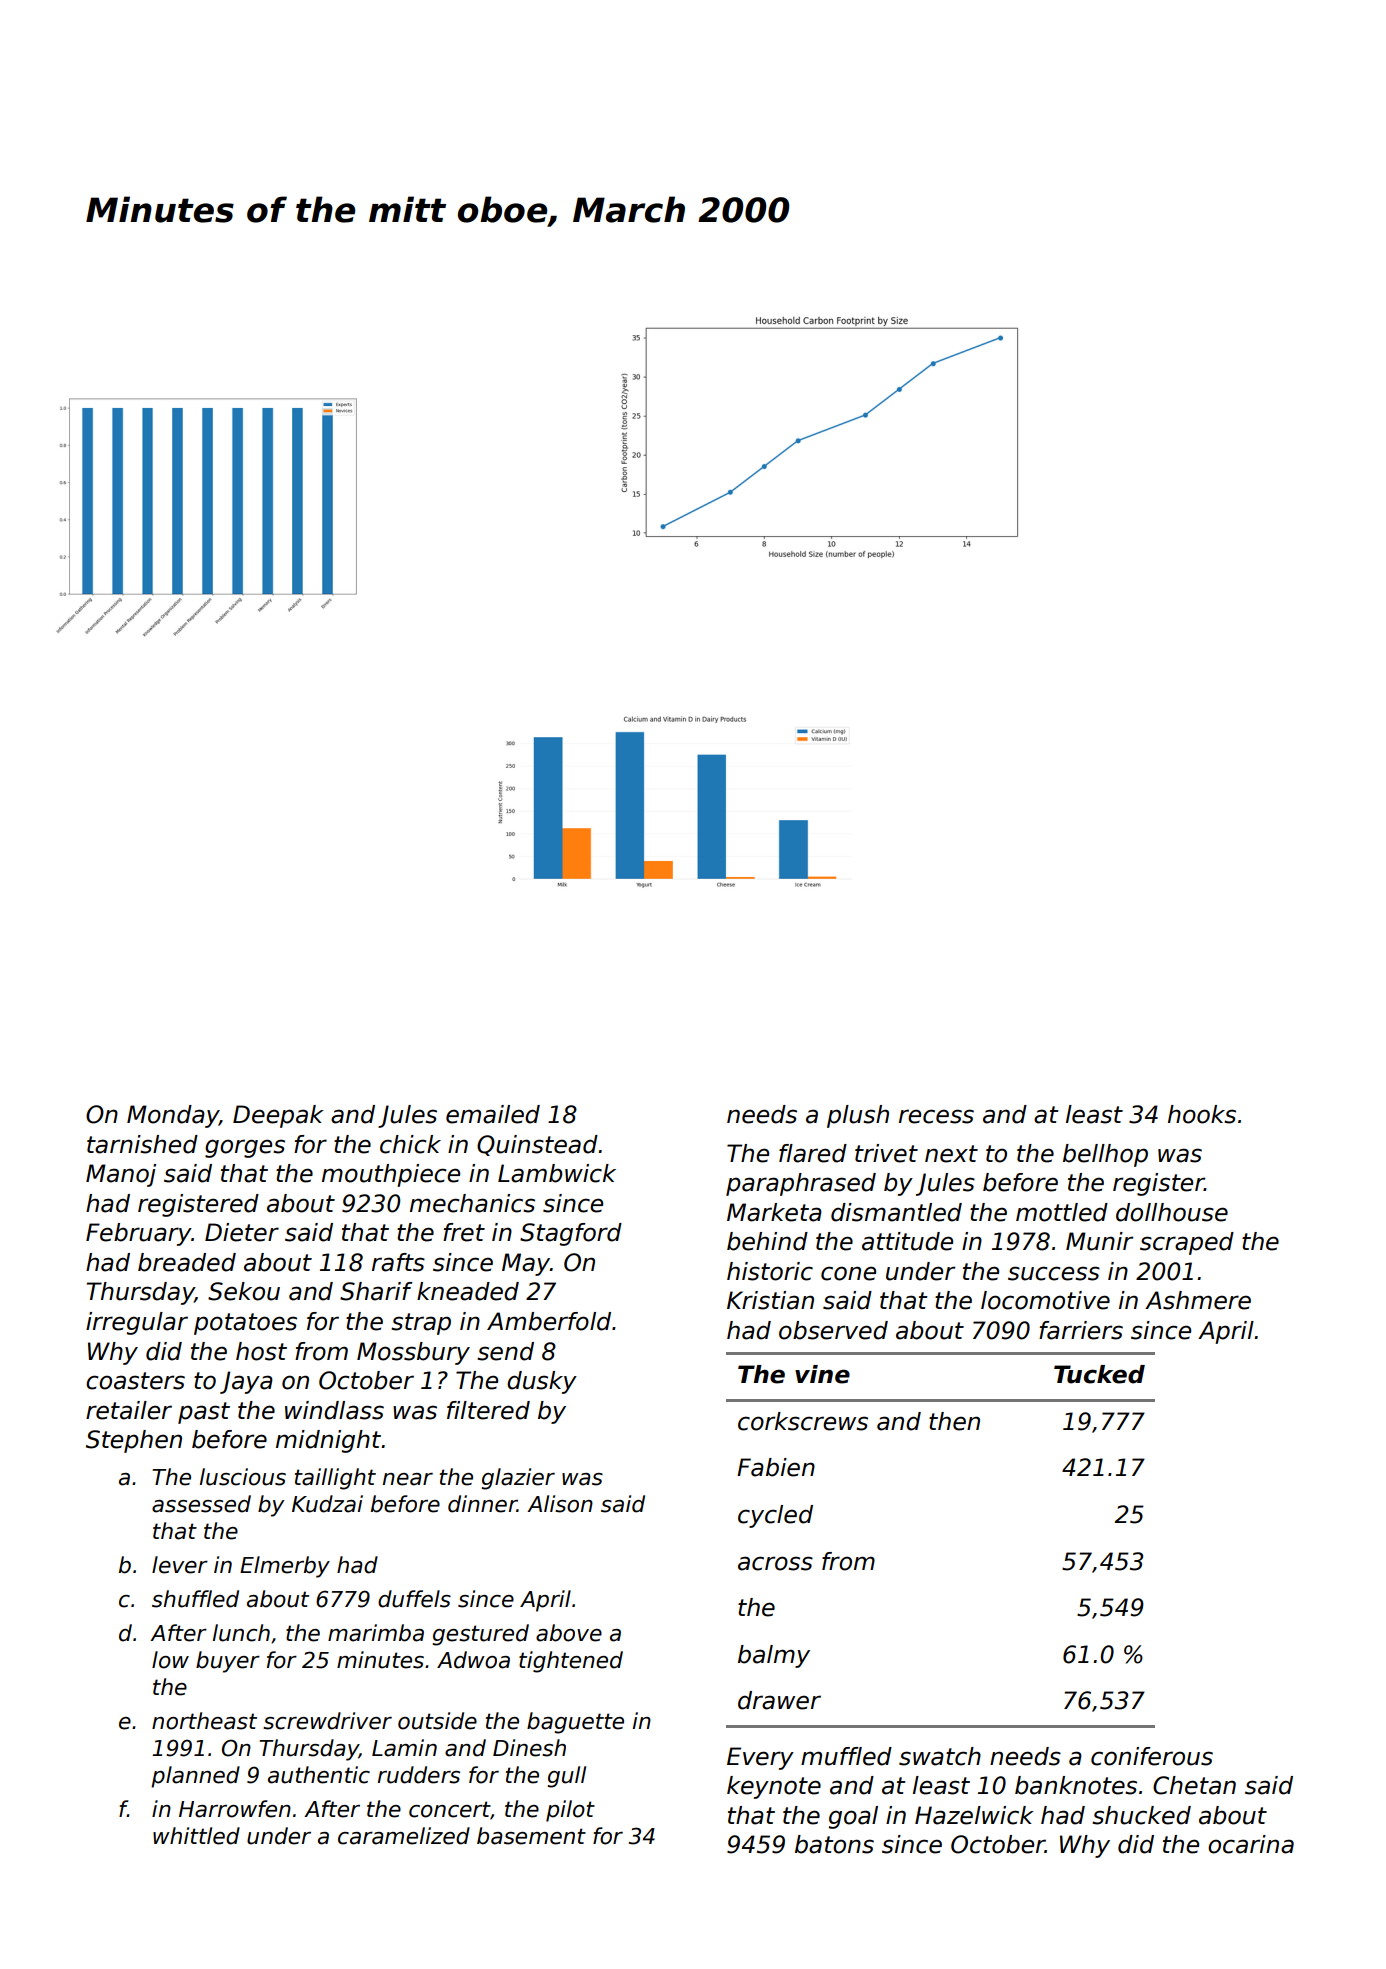  What do you see at coordinates (1105, 1155) in the screenshot?
I see `bellhop` at bounding box center [1105, 1155].
